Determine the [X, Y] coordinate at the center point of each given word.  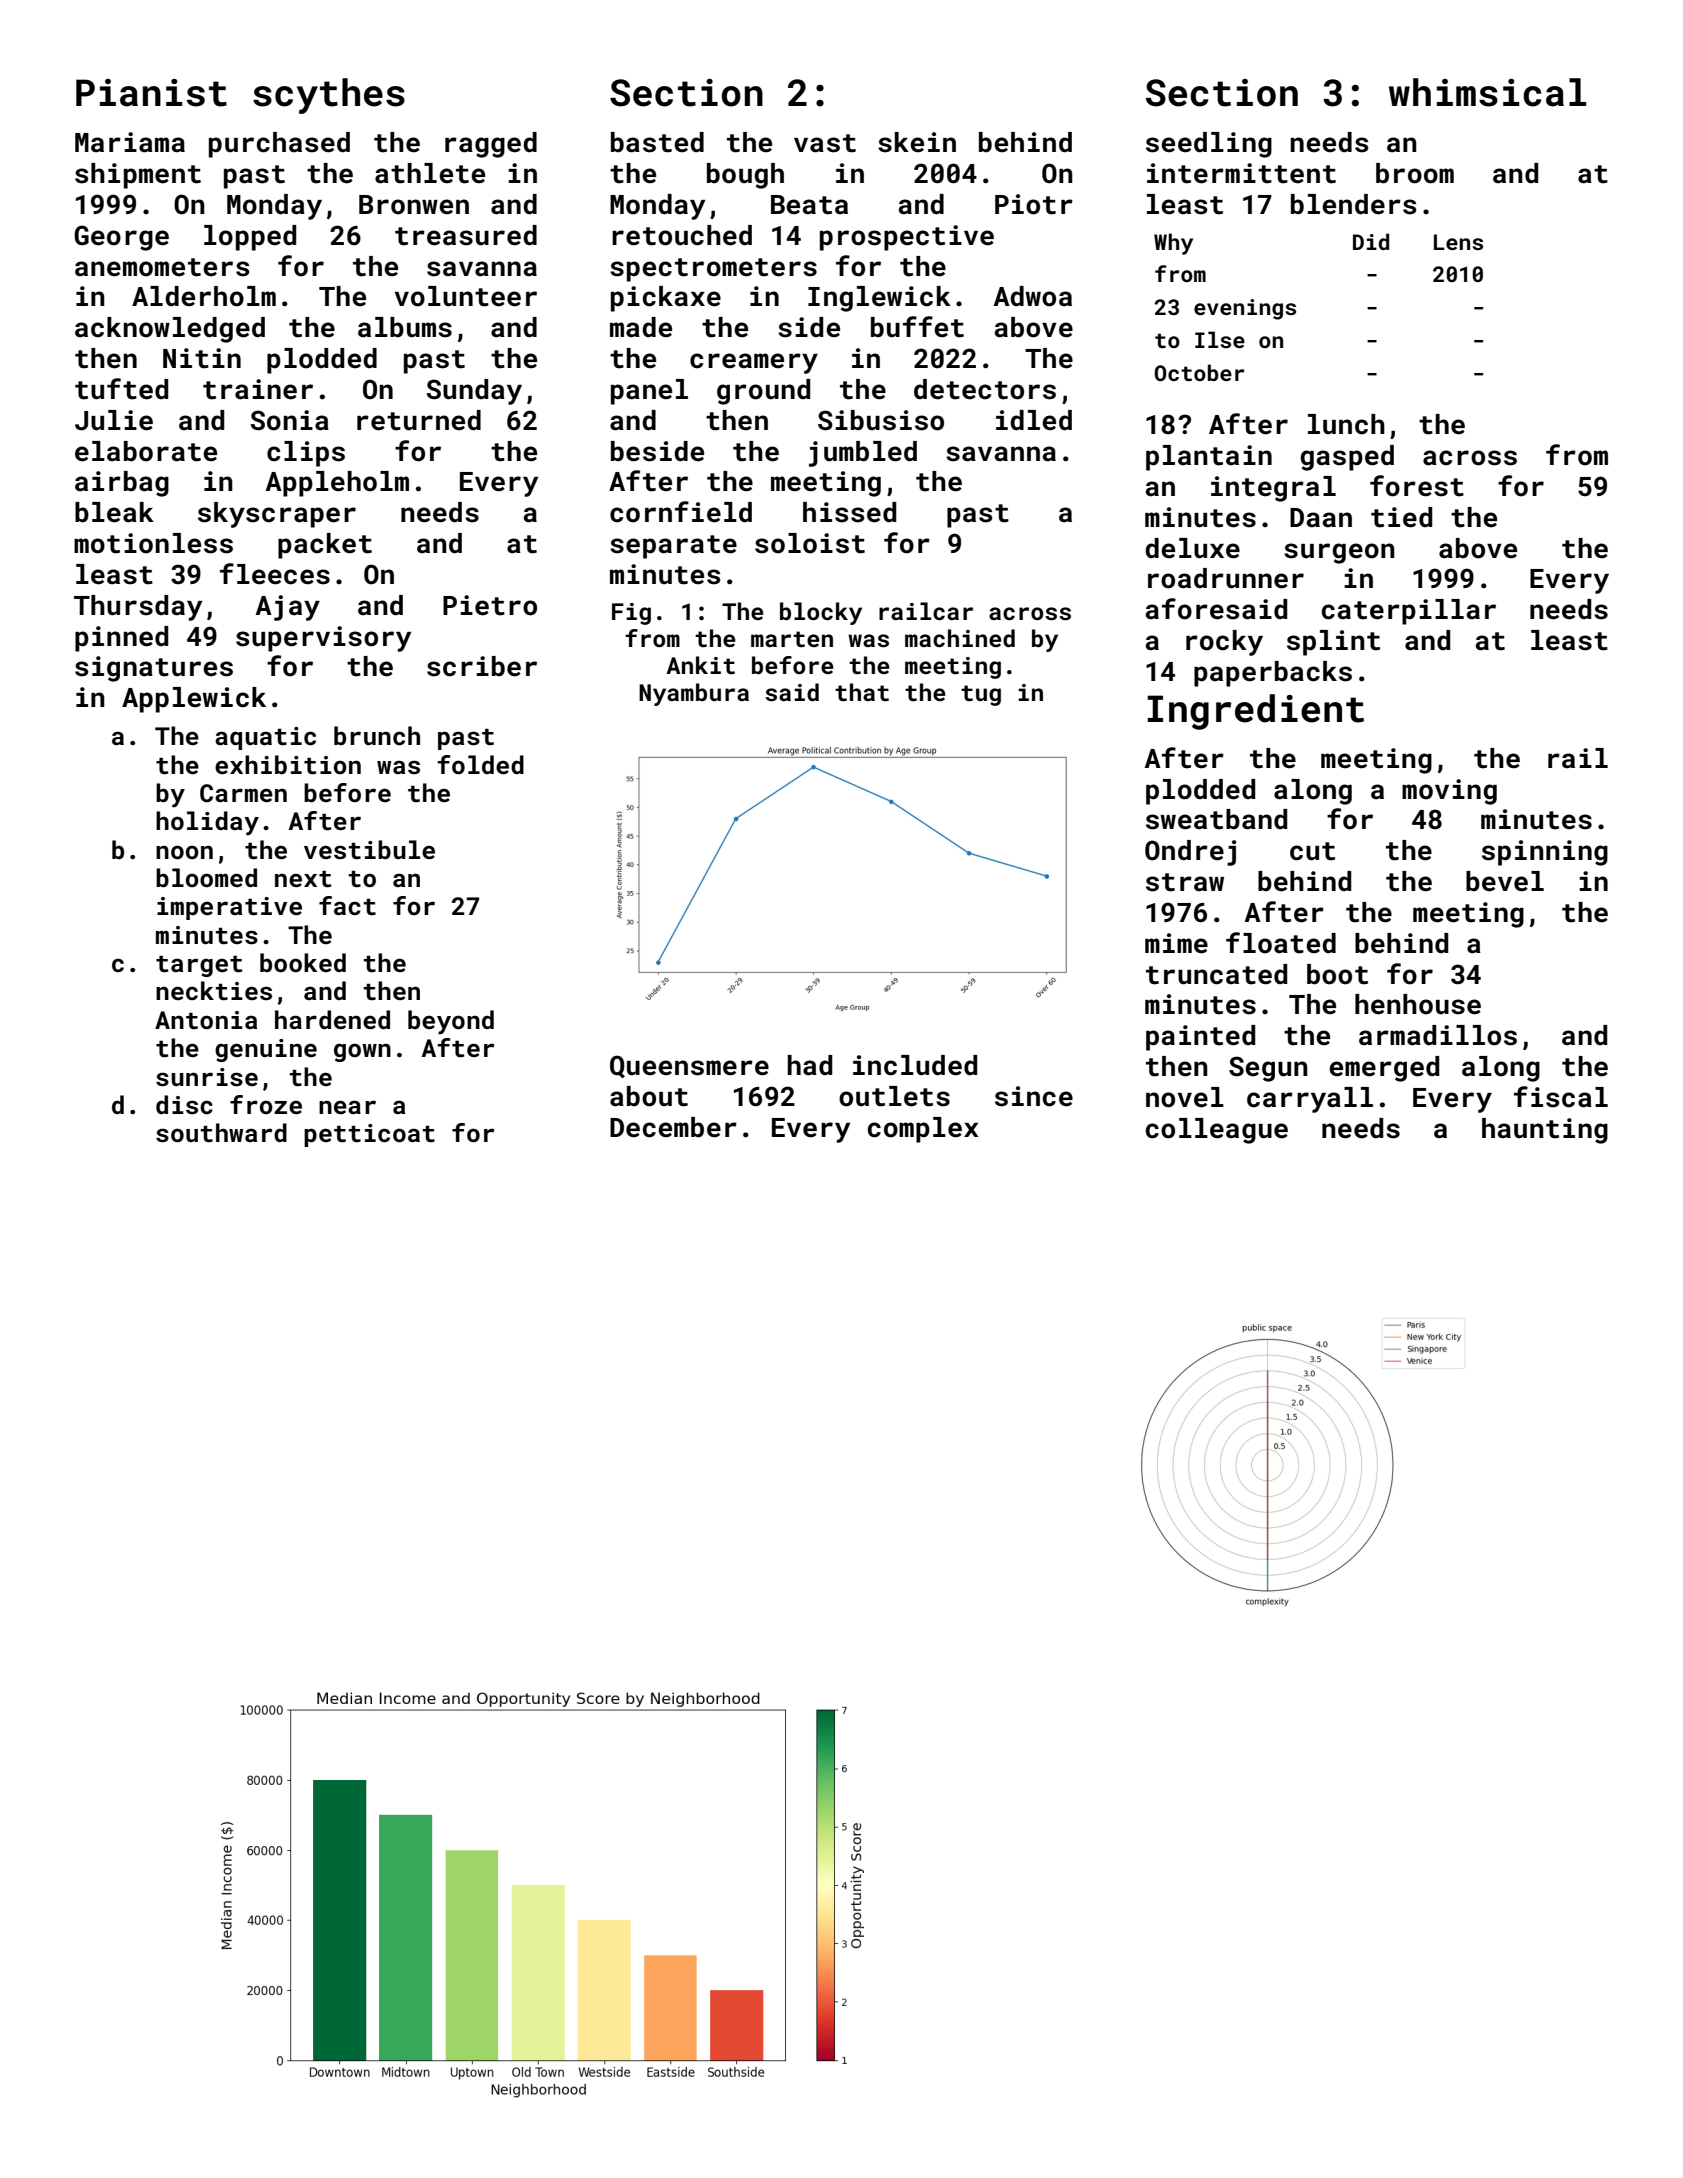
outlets [894, 1096]
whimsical [1487, 92]
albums [405, 327]
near [347, 1107]
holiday [207, 823]
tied [1401, 517]
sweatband [1216, 819]
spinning [1545, 853]
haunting [1545, 1131]
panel [649, 392]
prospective [907, 238]
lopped [250, 238]
